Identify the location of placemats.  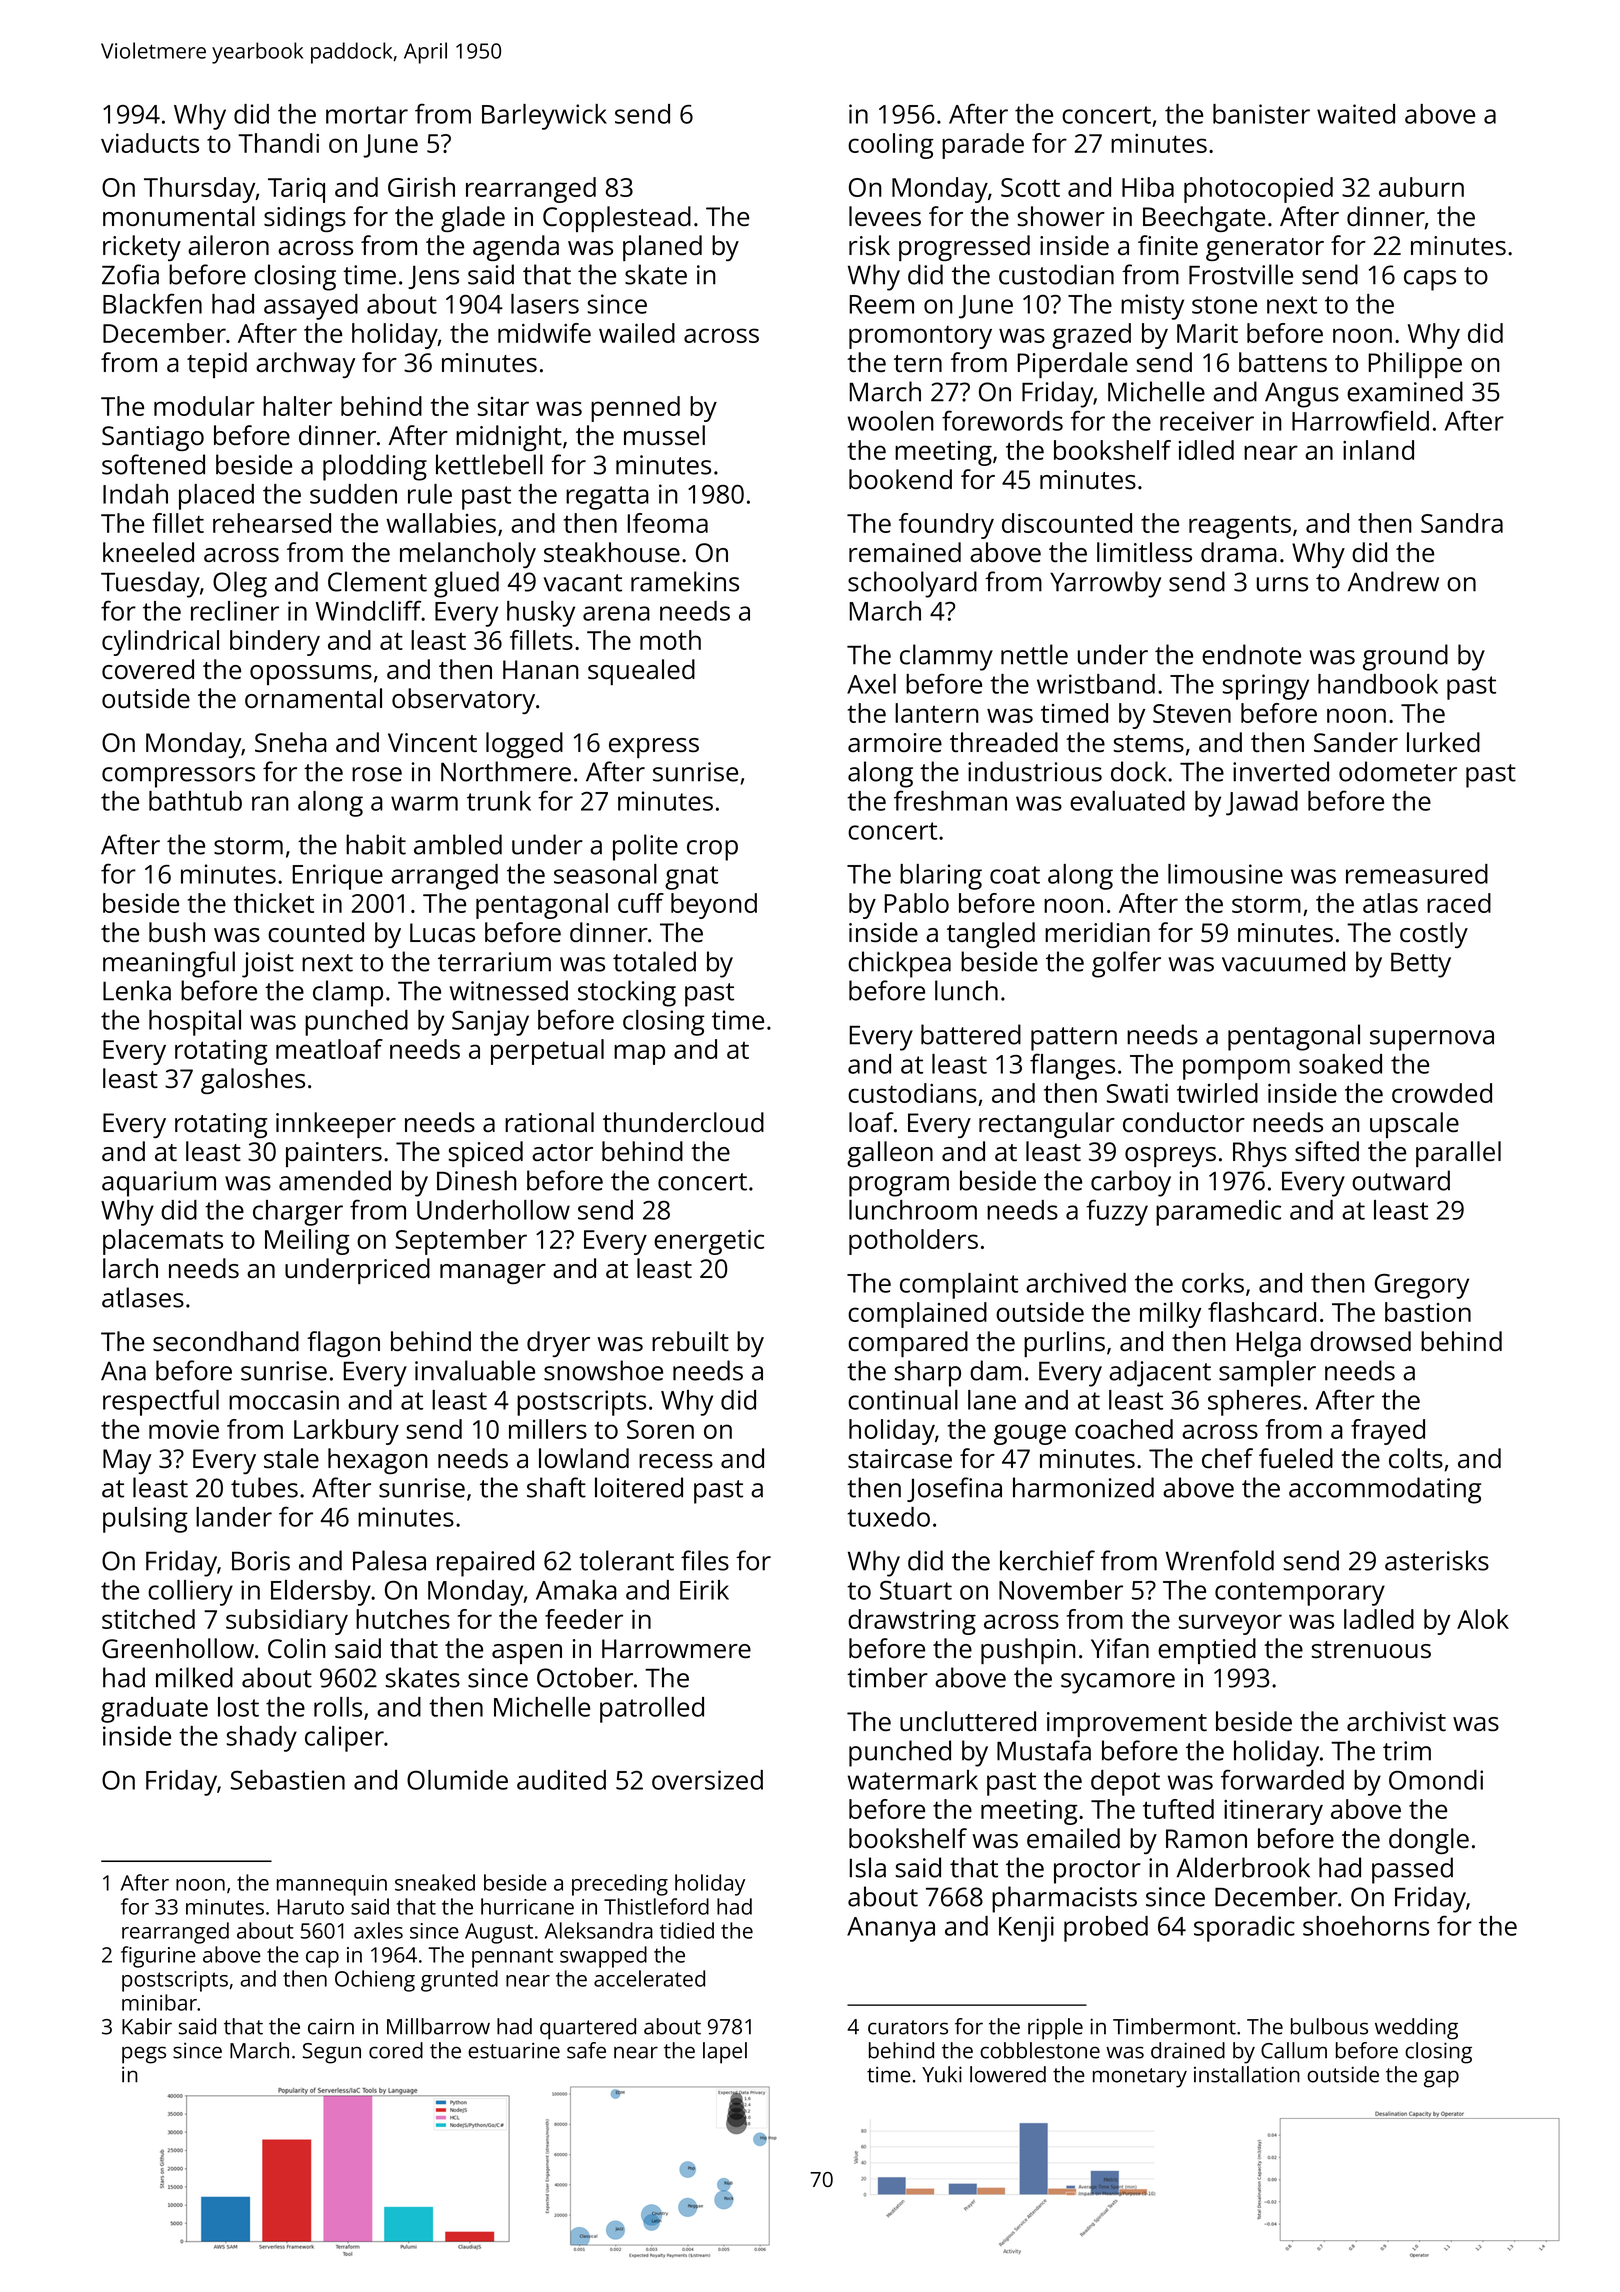
(163, 1242).
